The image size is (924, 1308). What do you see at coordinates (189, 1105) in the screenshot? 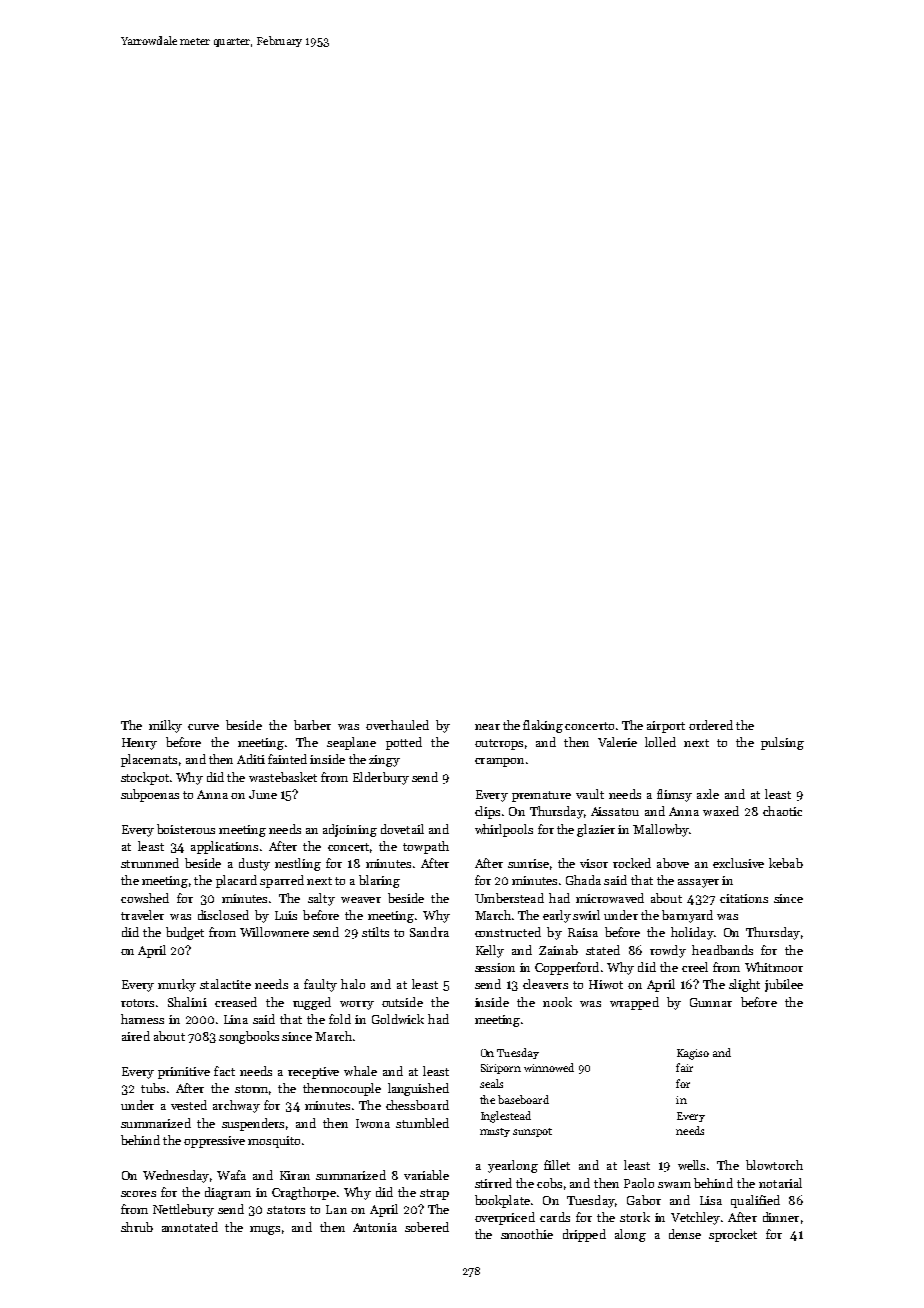
I see `vested` at bounding box center [189, 1105].
